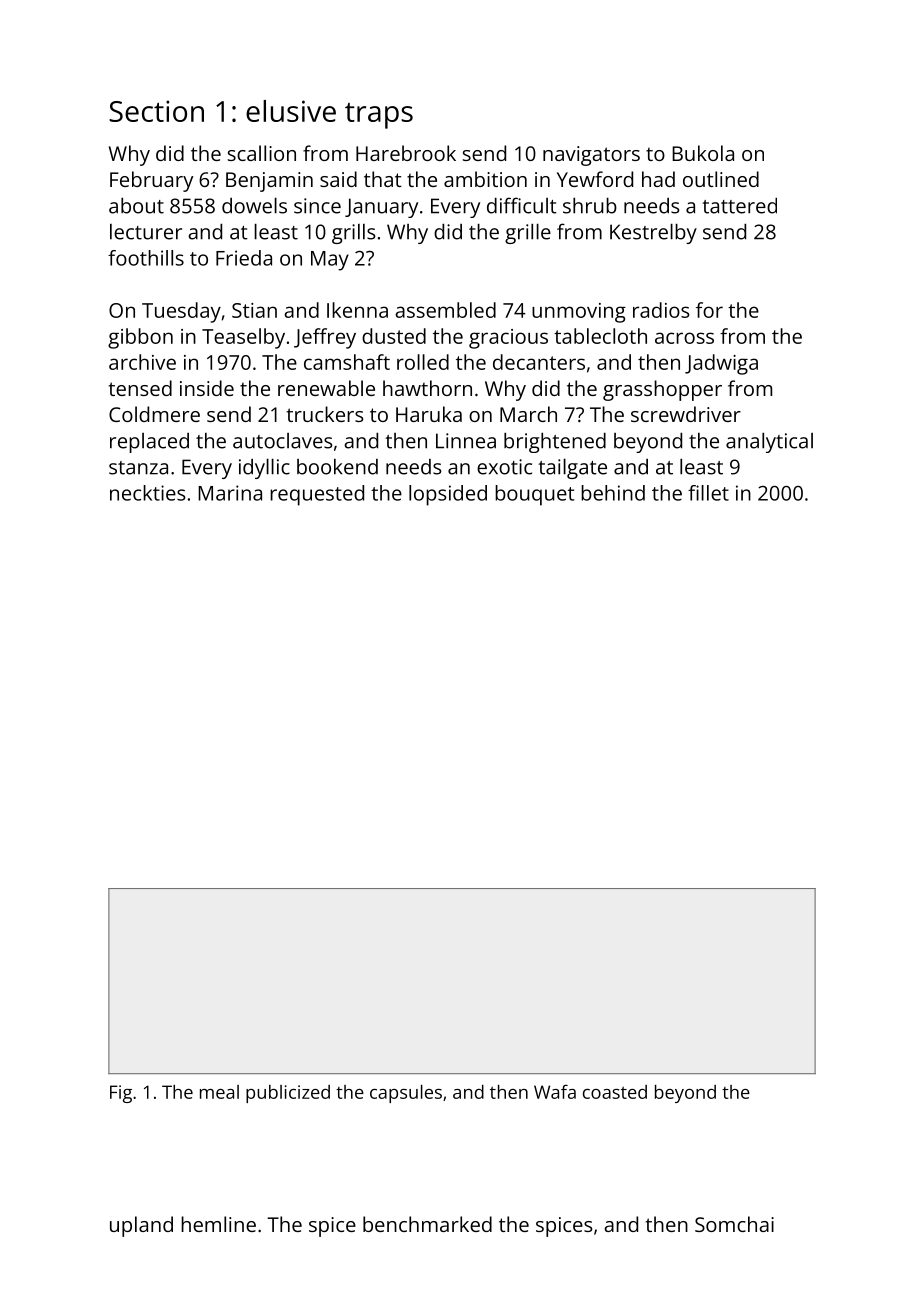  Describe the element at coordinates (739, 206) in the screenshot. I see `tattered` at that location.
